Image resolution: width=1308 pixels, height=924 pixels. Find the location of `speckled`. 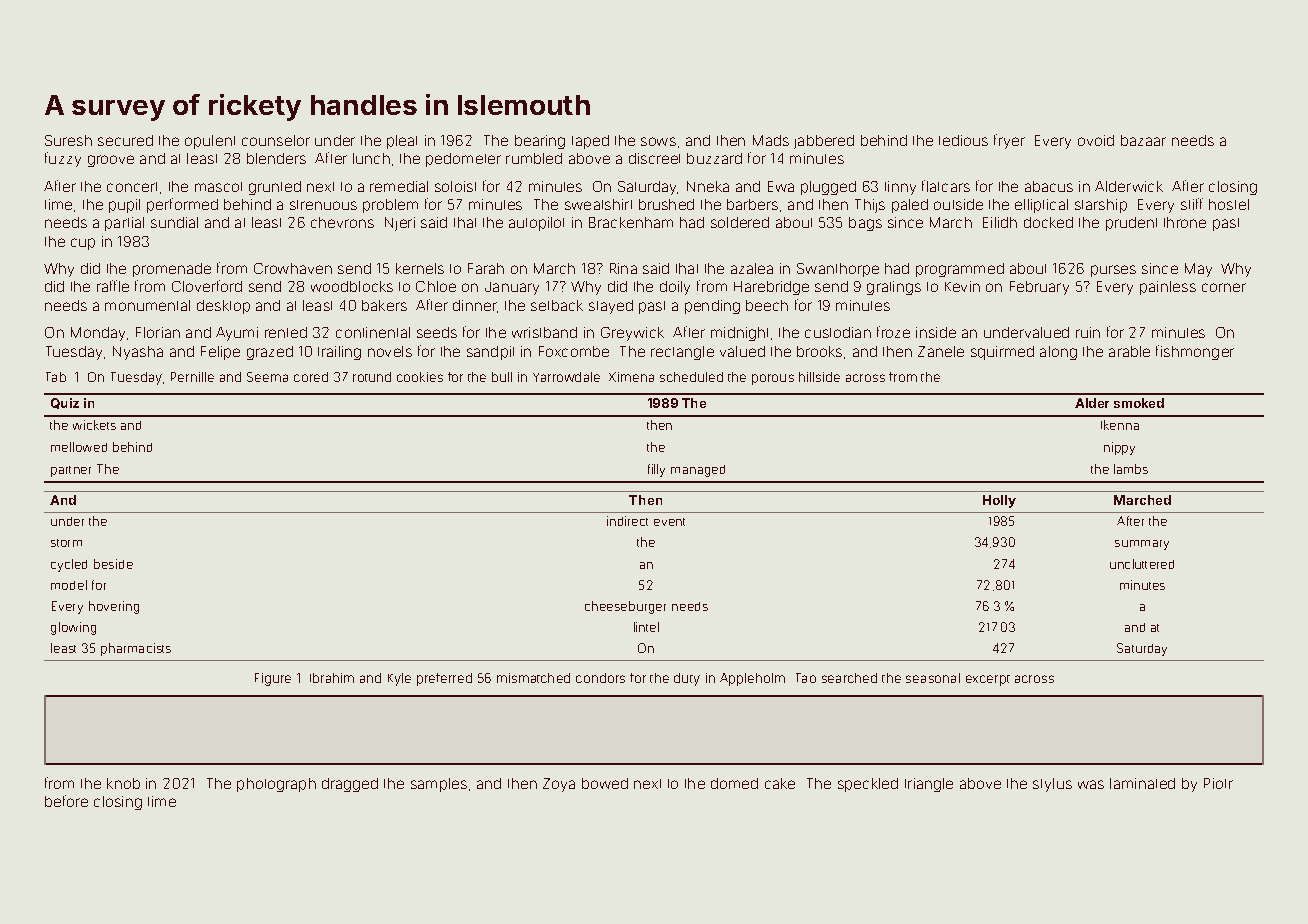

speckled is located at coordinates (868, 785).
